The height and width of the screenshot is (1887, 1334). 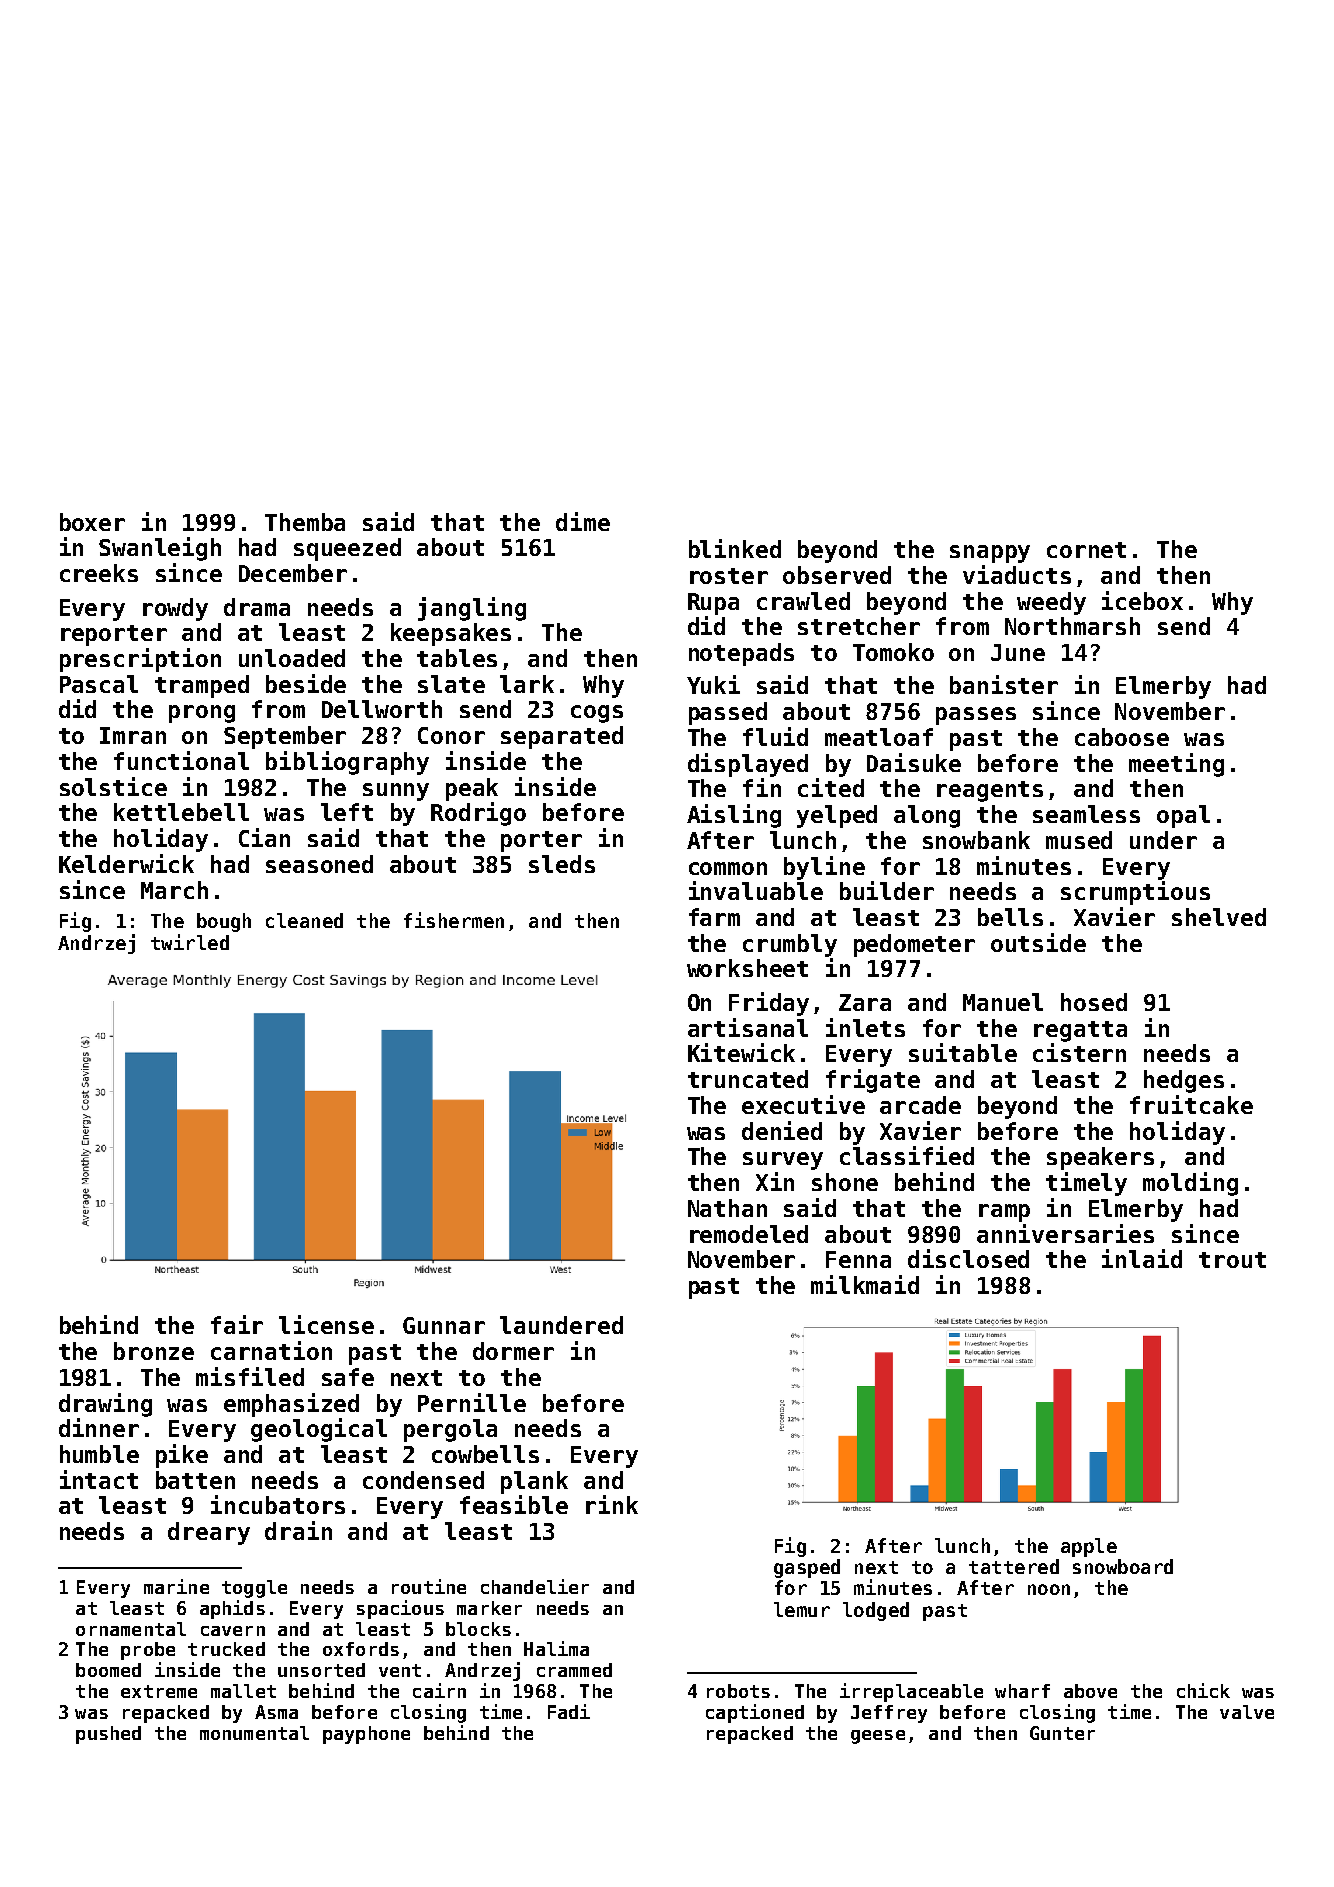 What do you see at coordinates (612, 1504) in the screenshot?
I see `rink` at bounding box center [612, 1504].
